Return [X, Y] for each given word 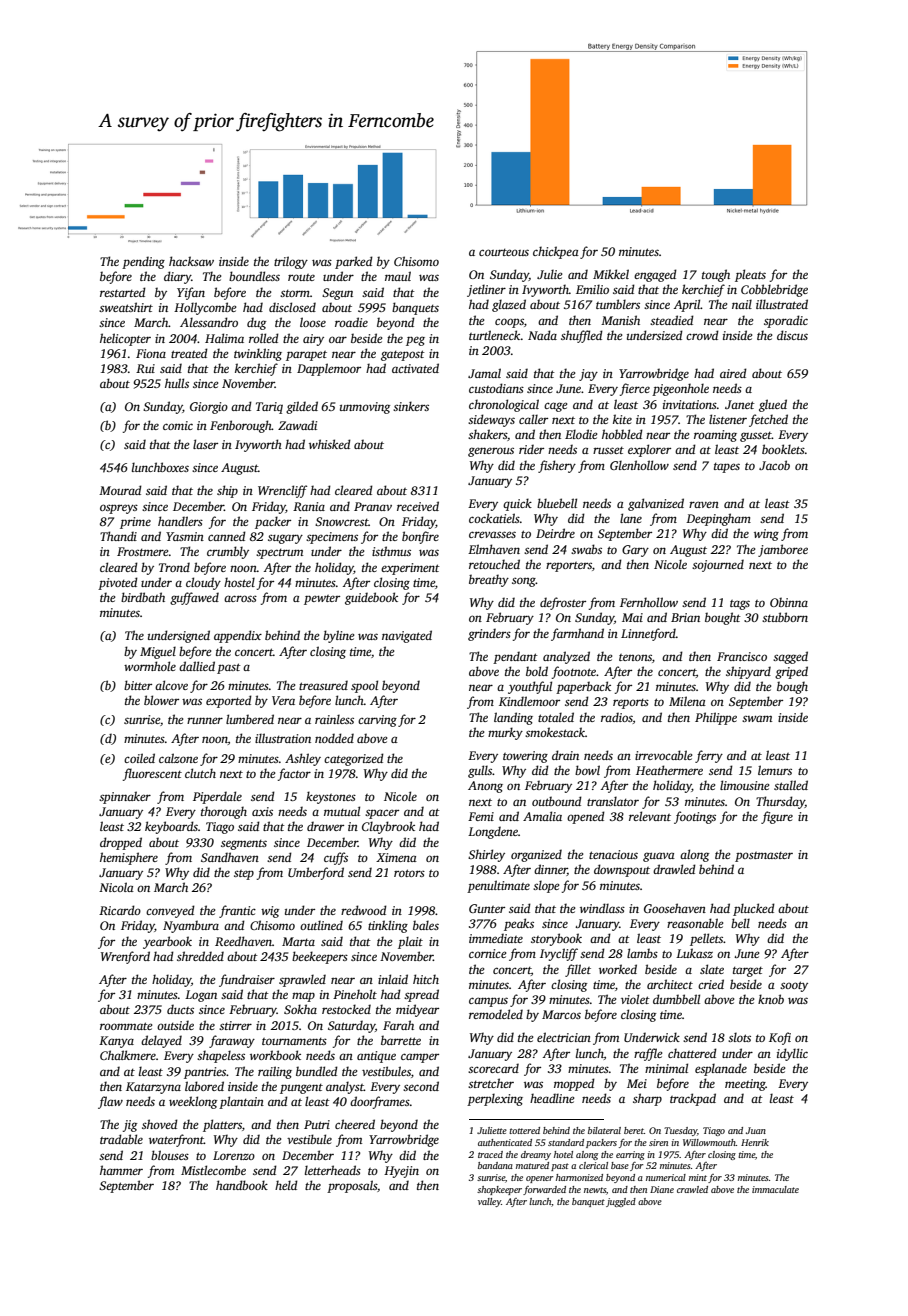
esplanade [721, 1069]
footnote [574, 672]
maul [398, 276]
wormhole [150, 666]
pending [143, 262]
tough [716, 275]
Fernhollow [649, 602]
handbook [242, 1185]
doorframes [380, 1102]
